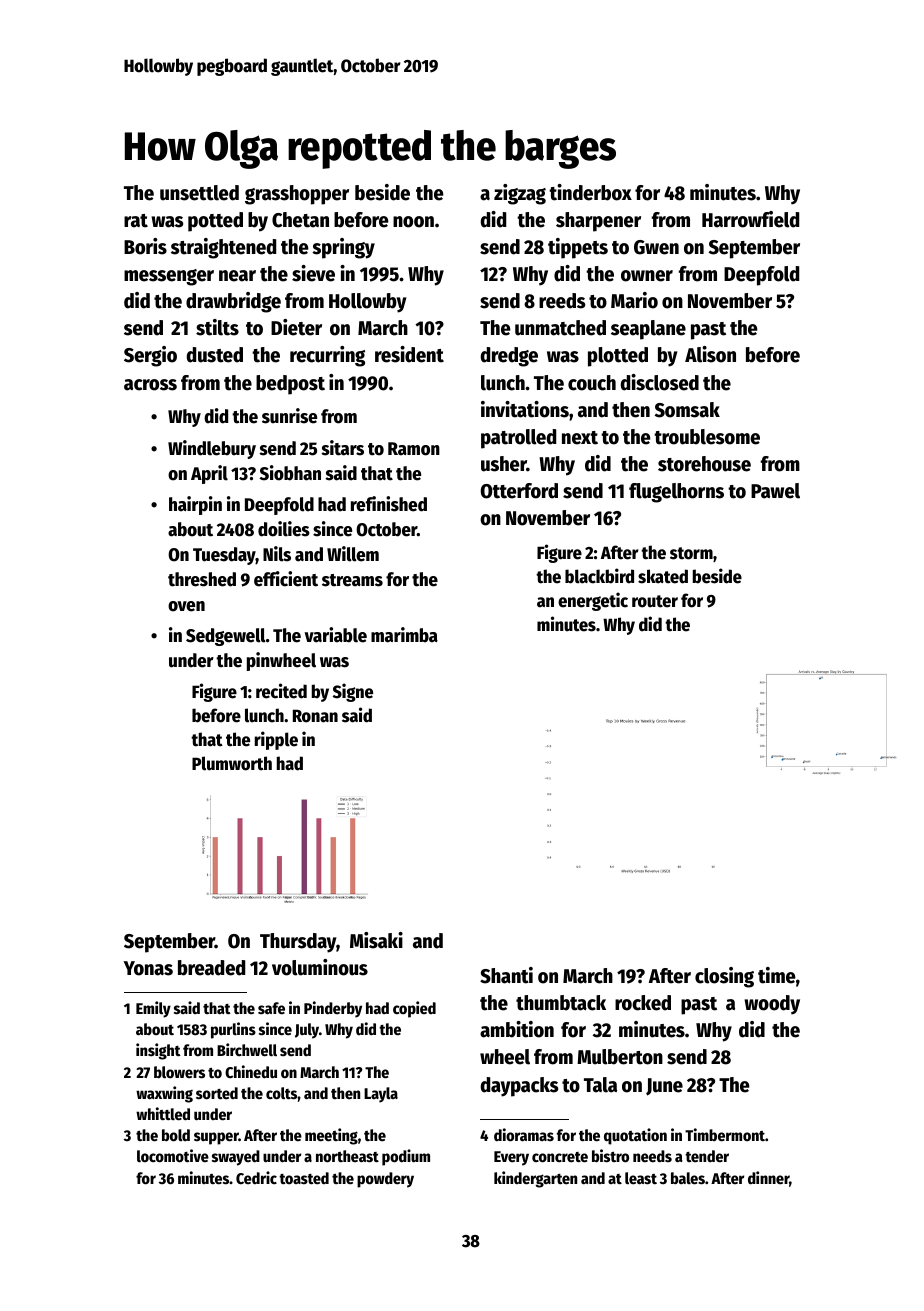  What do you see at coordinates (519, 491) in the screenshot?
I see `Otterford` at bounding box center [519, 491].
